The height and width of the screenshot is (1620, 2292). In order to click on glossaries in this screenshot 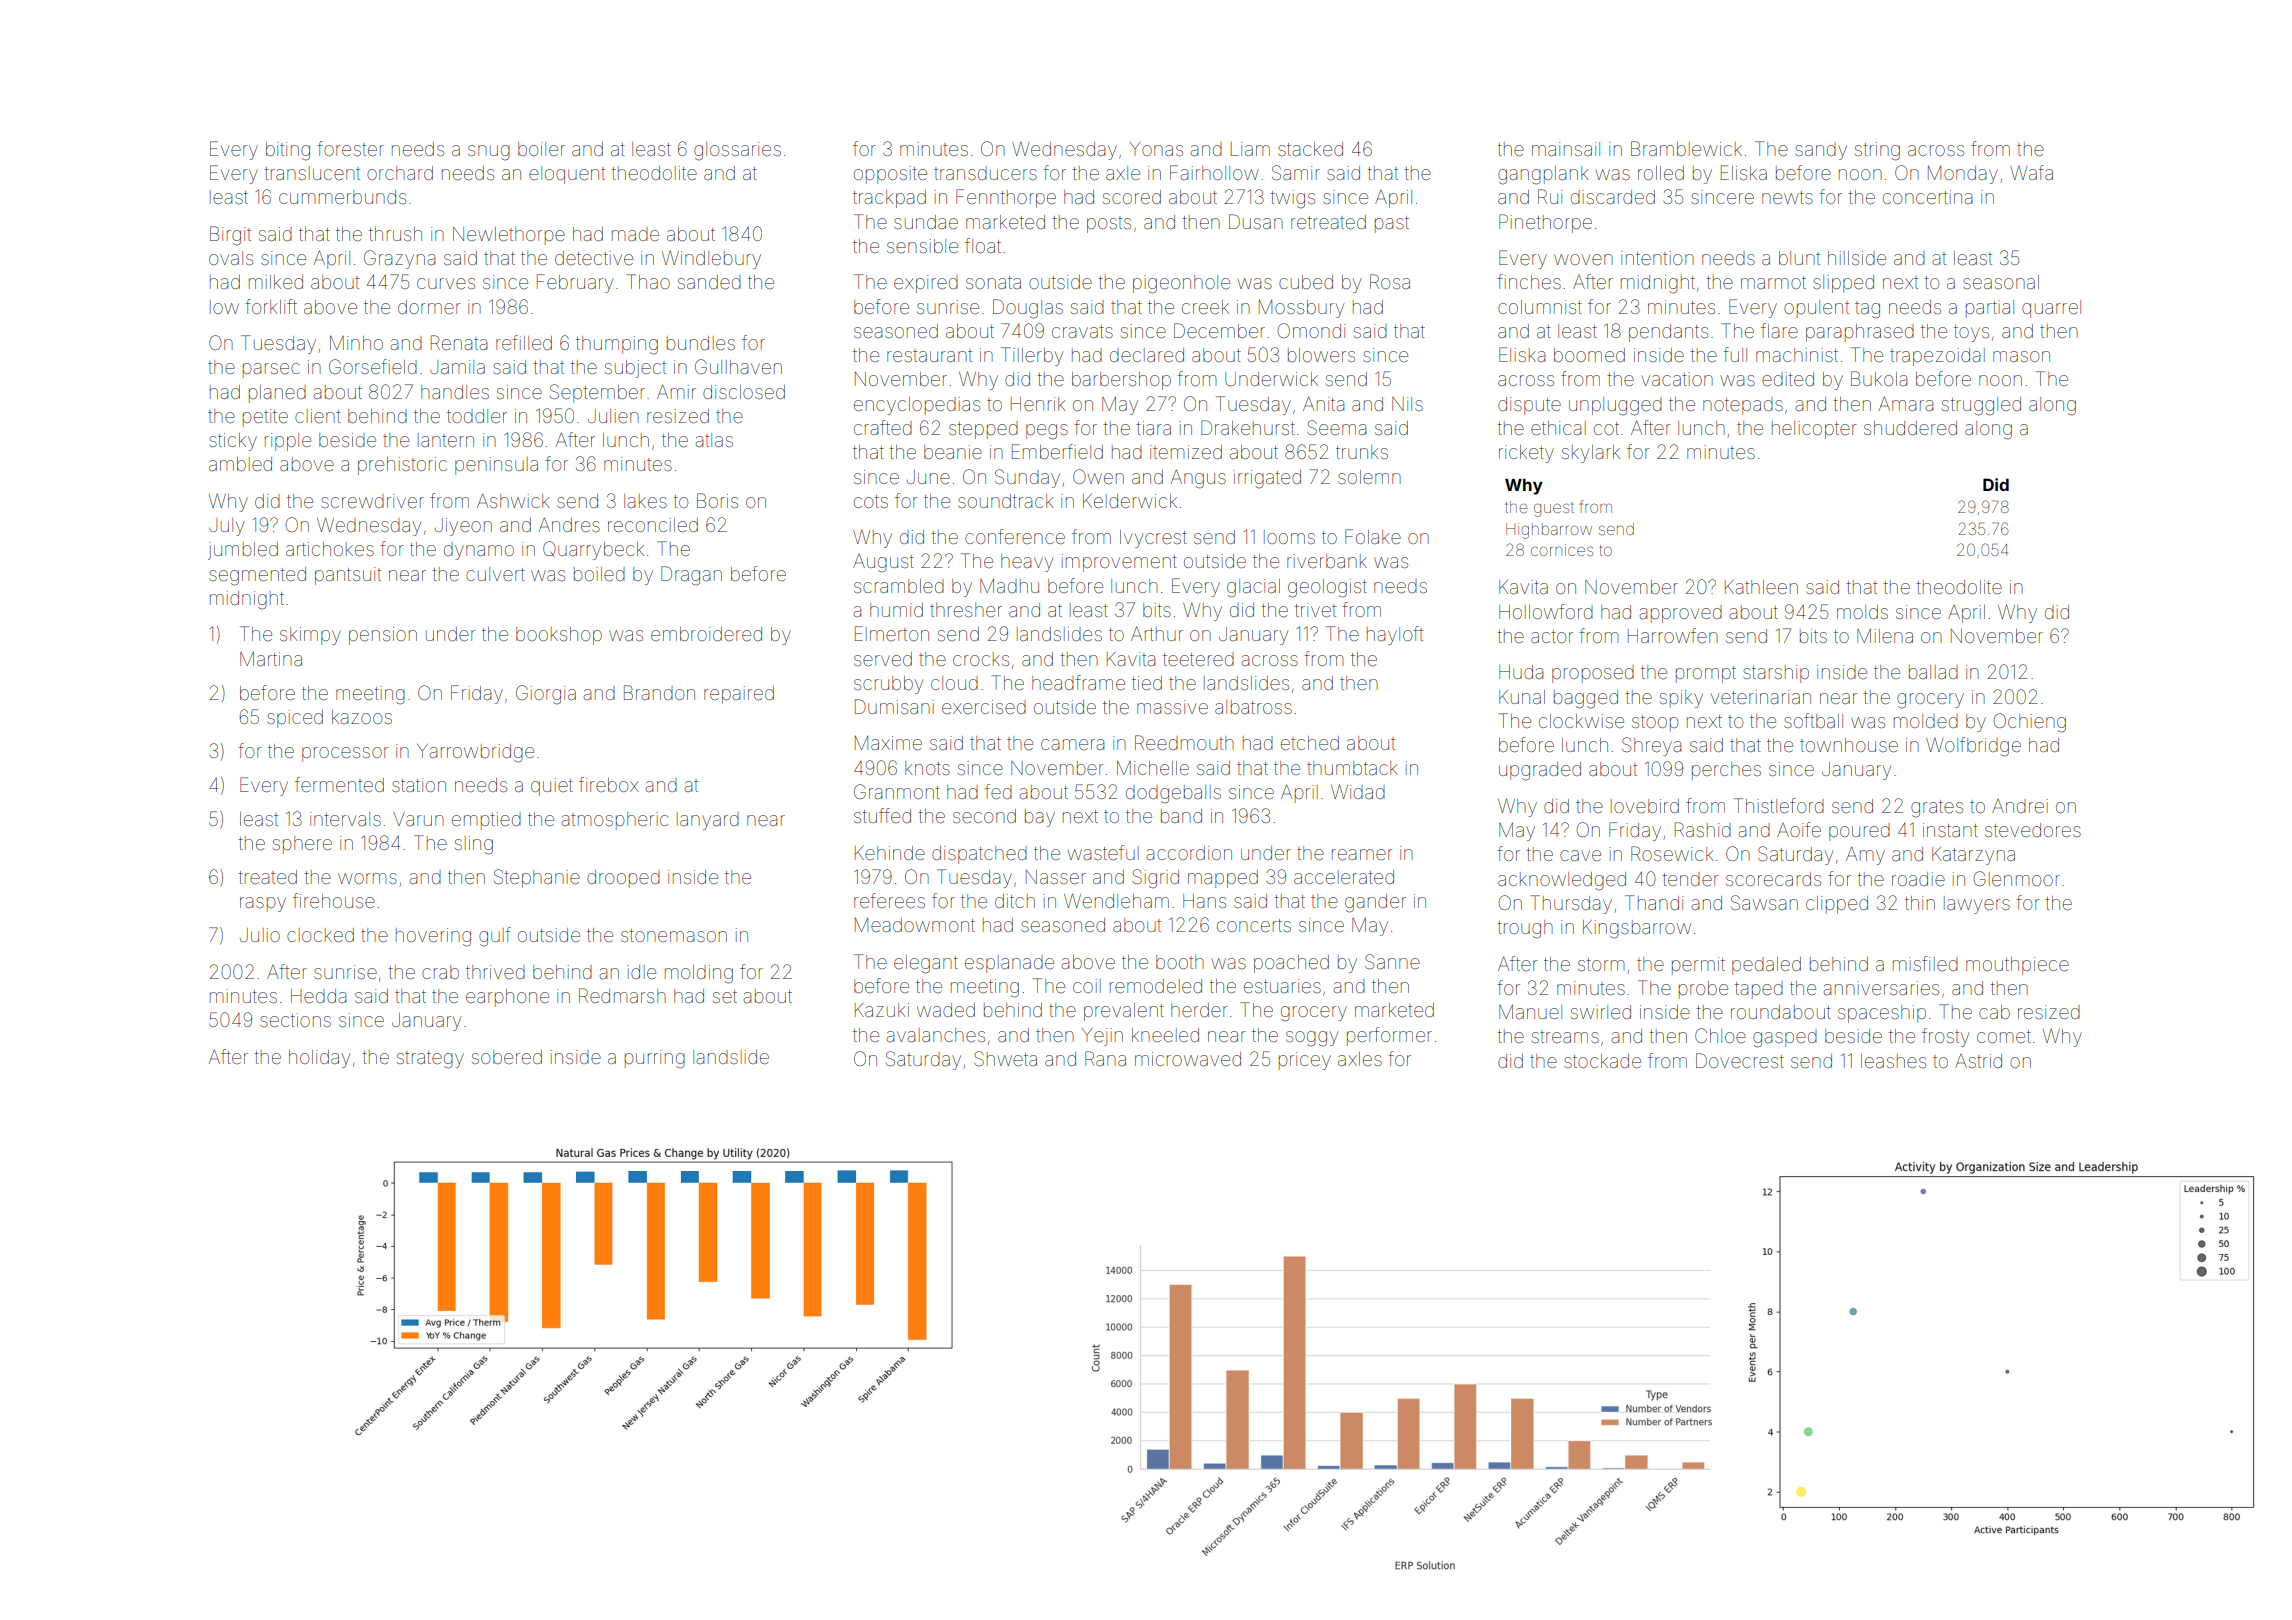, I will do `click(737, 151)`.
